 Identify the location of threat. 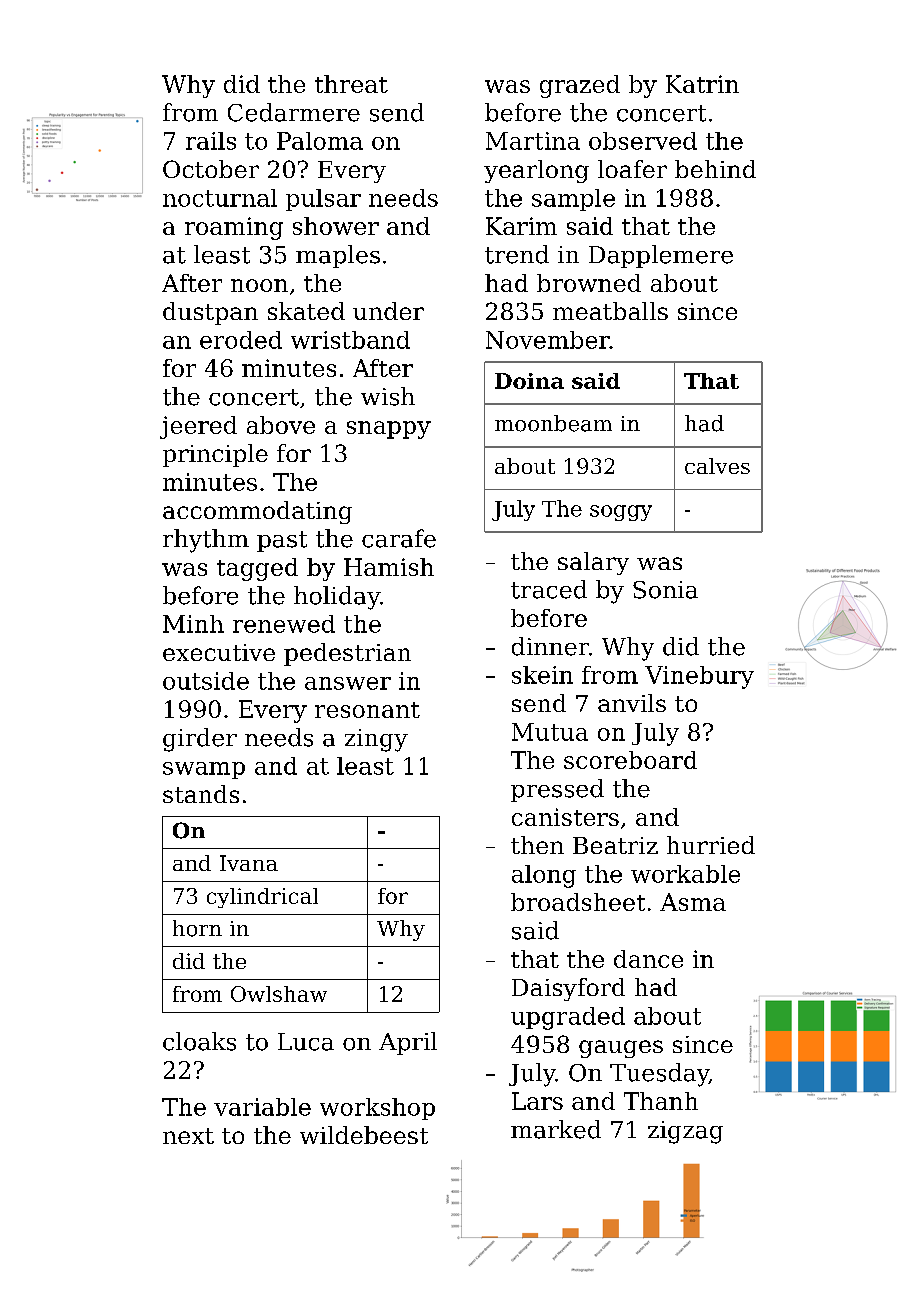
(351, 84).
